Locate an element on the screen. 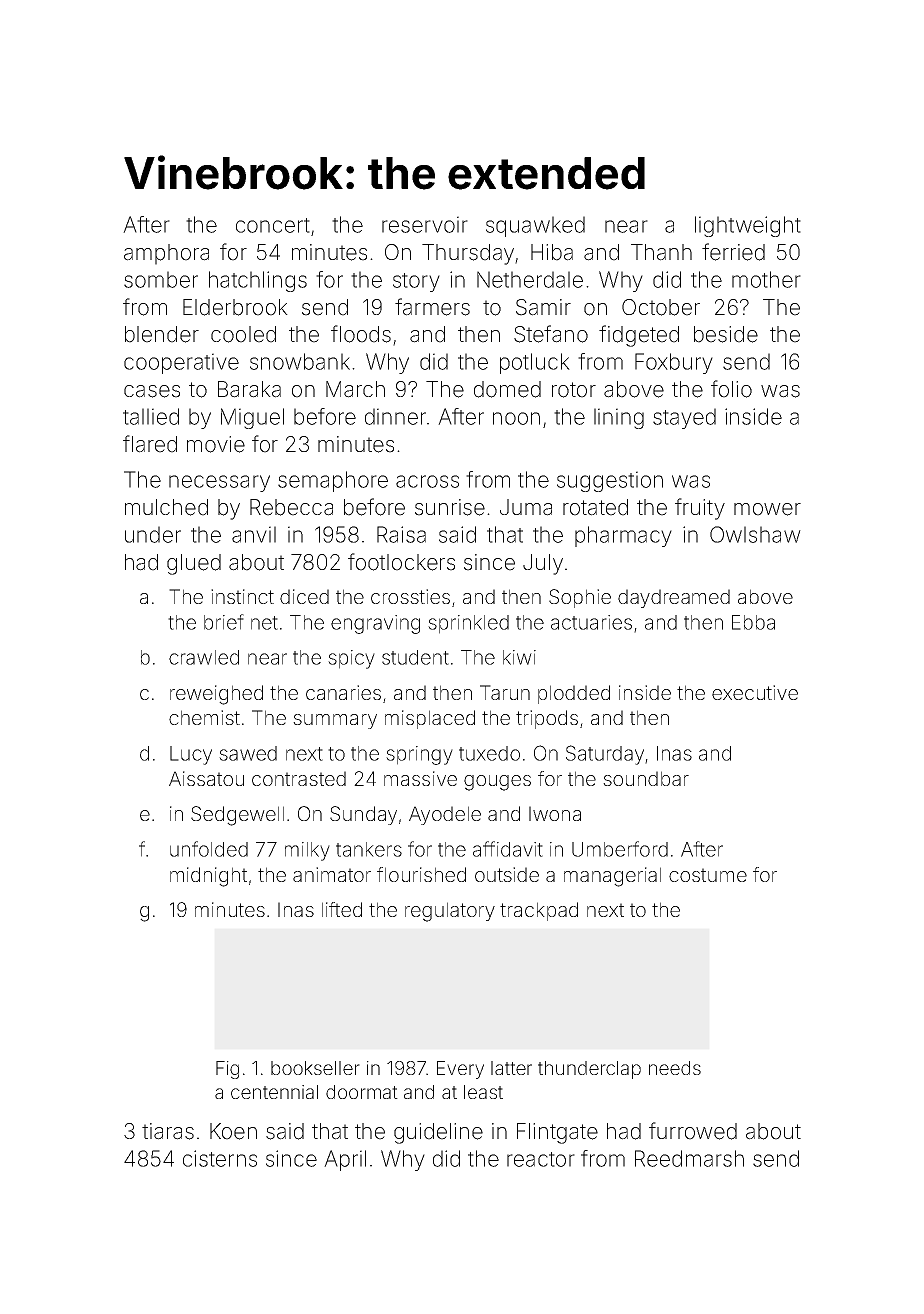 This screenshot has width=924, height=1314. reservoir is located at coordinates (425, 224).
